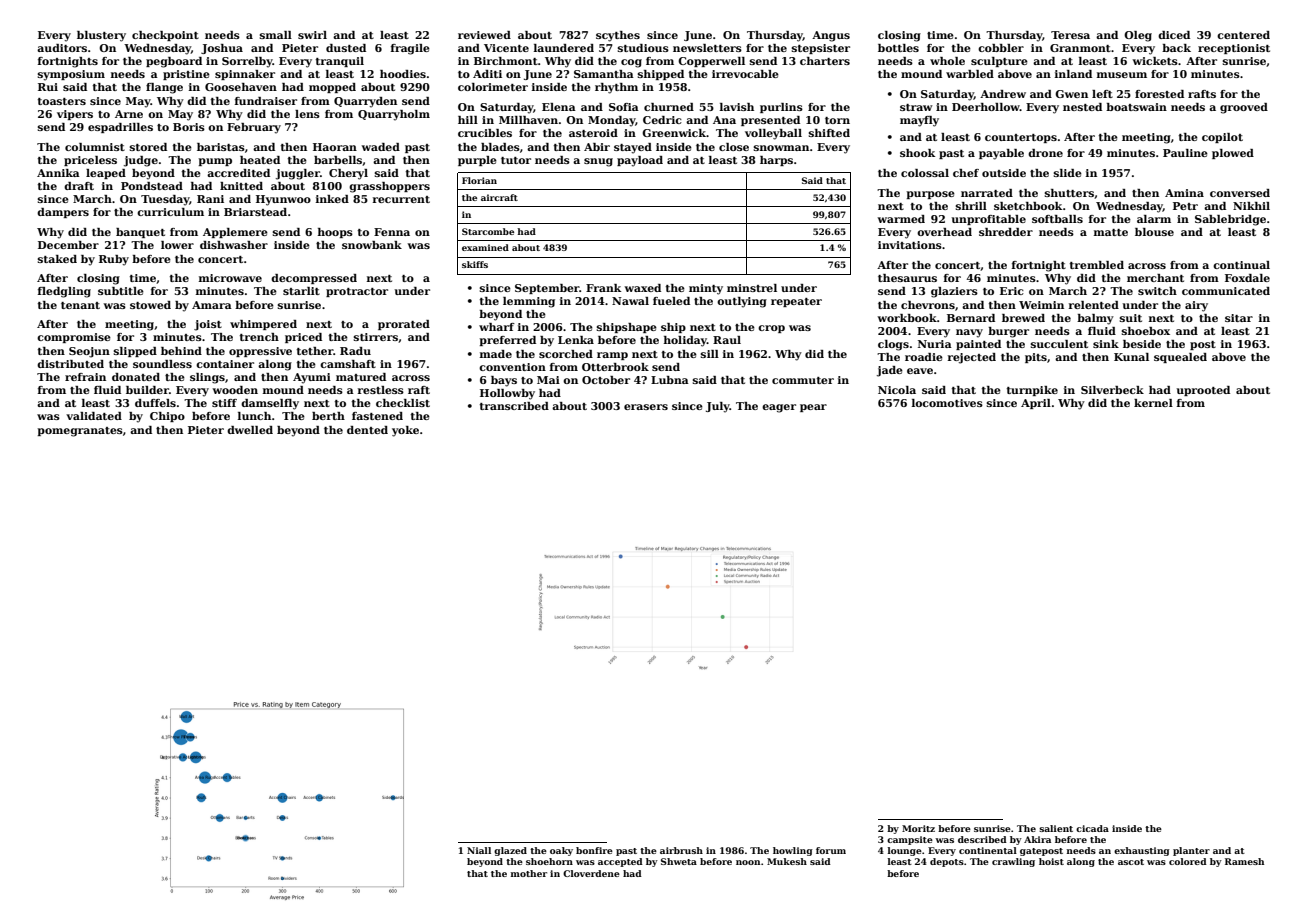 This document has width=1308, height=924. What do you see at coordinates (189, 127) in the document?
I see `Boris` at bounding box center [189, 127].
